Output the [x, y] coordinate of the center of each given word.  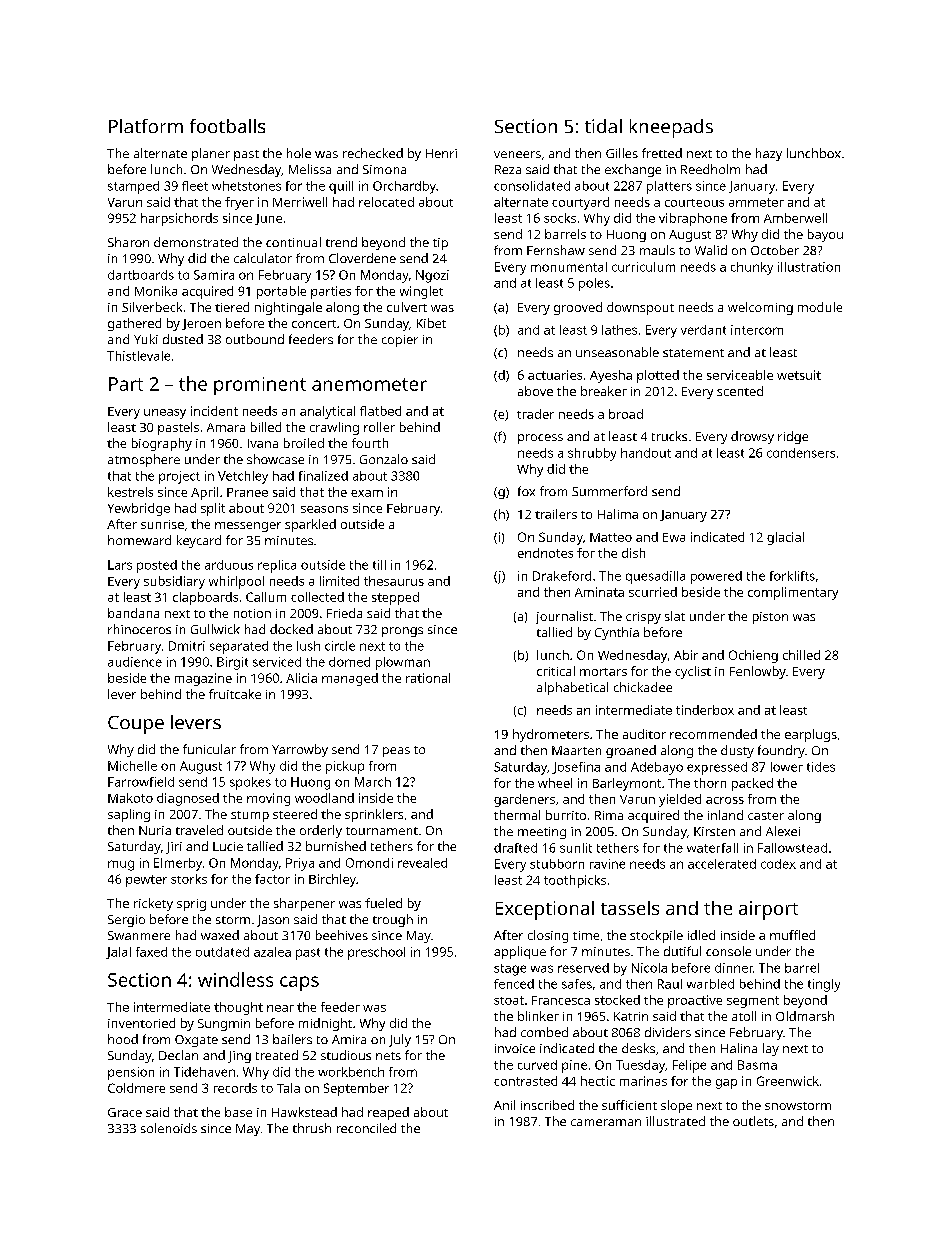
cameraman [606, 1122]
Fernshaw [556, 250]
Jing [239, 1057]
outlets [753, 1121]
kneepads [671, 128]
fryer [239, 203]
